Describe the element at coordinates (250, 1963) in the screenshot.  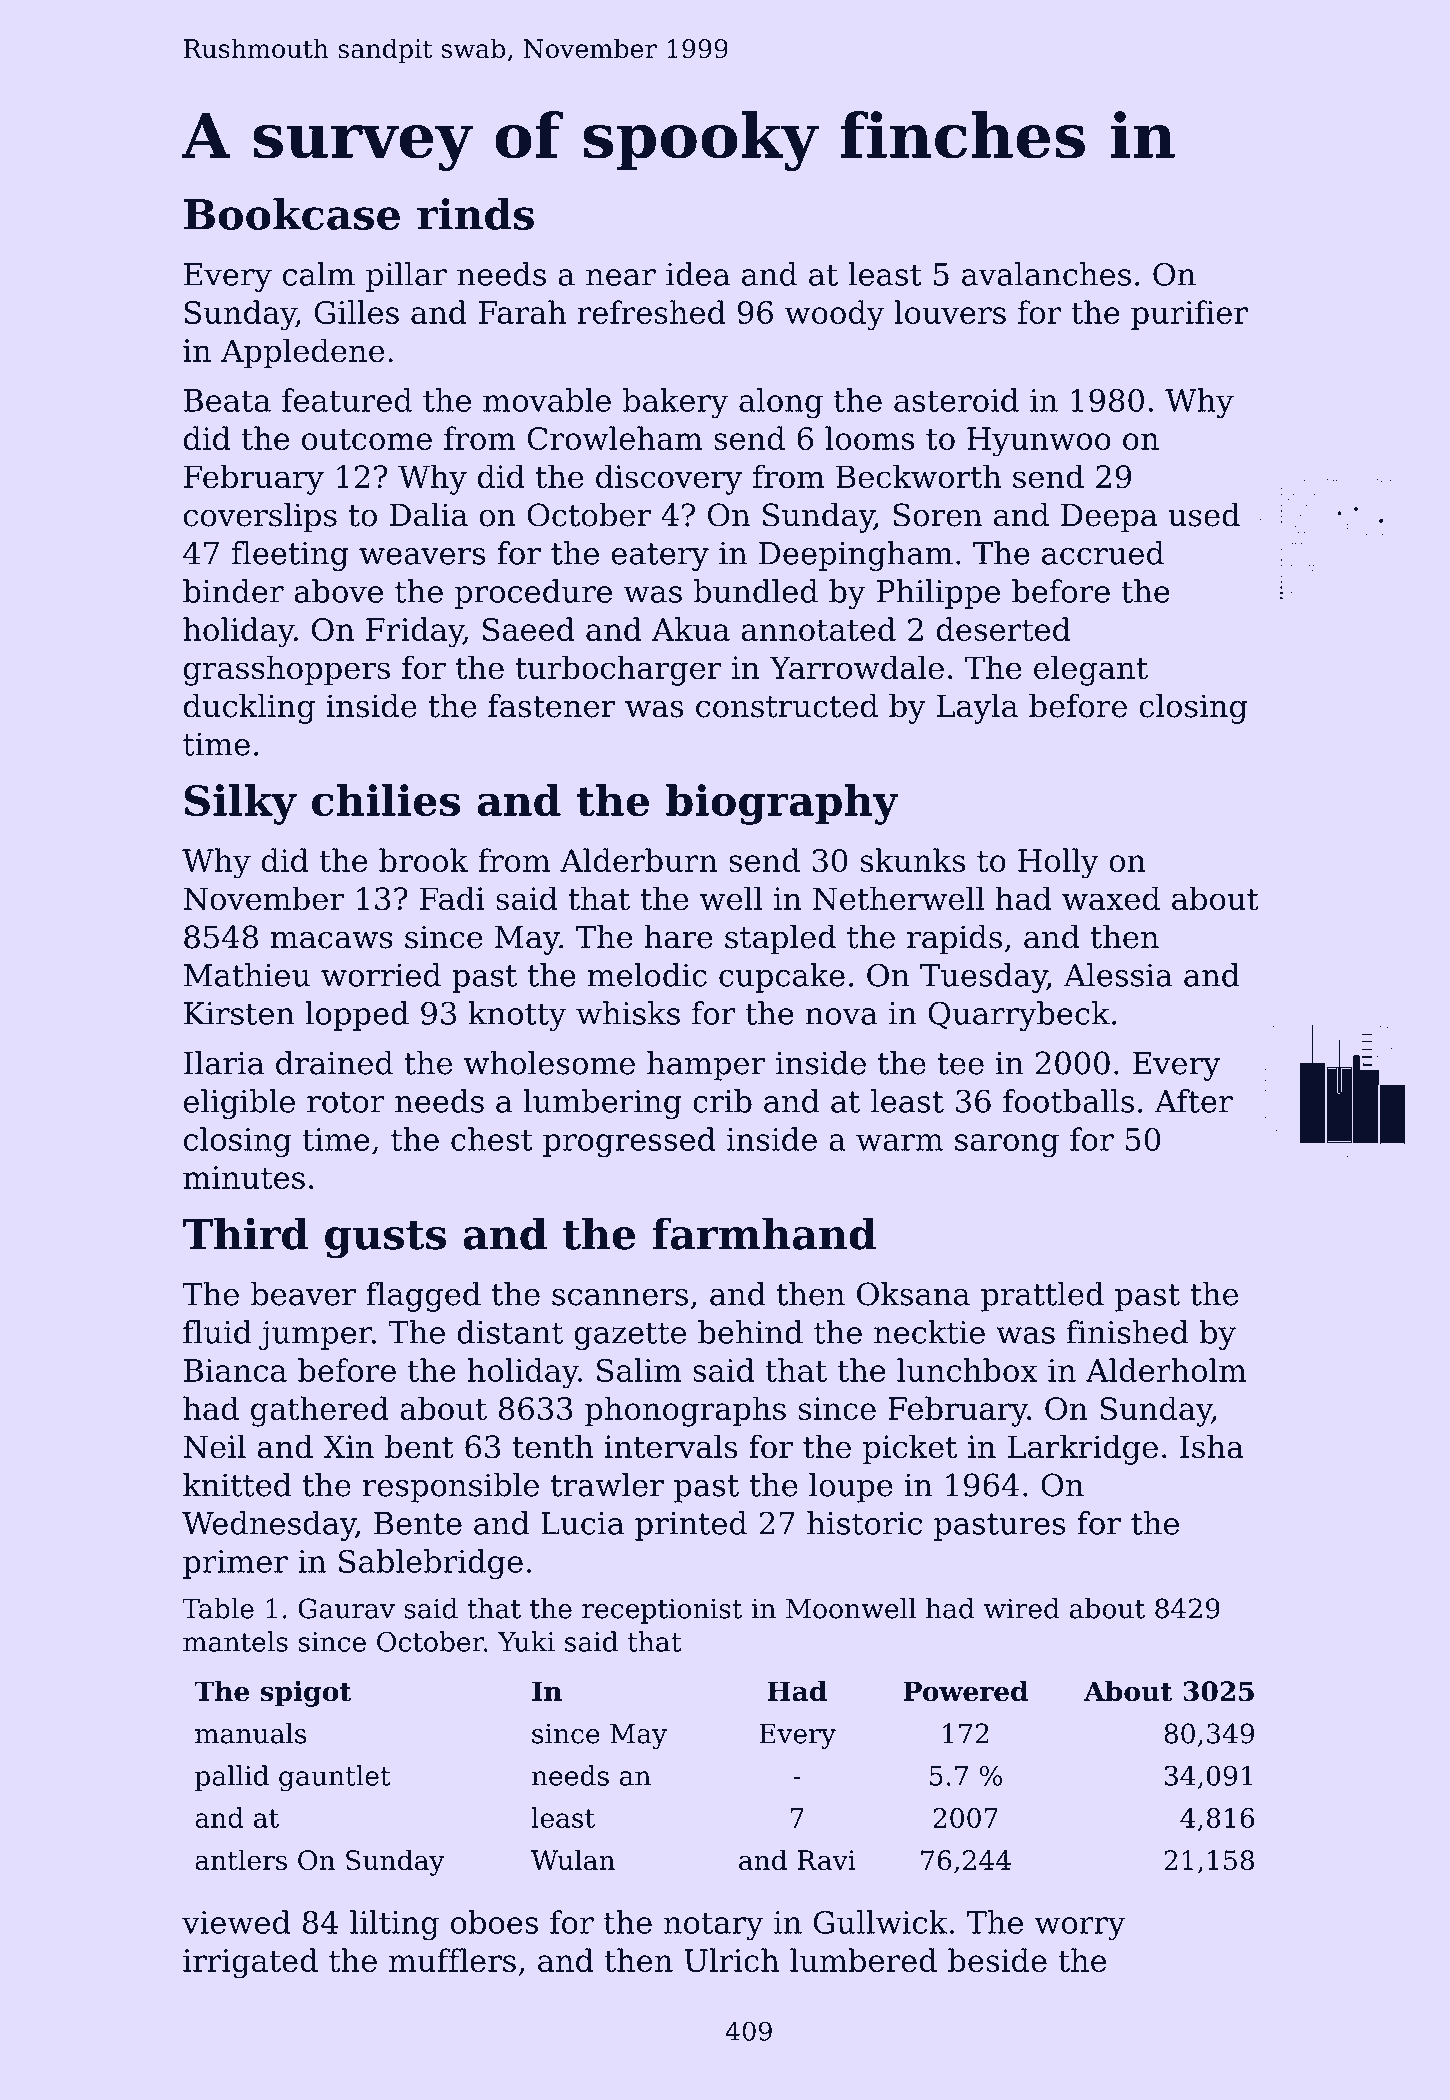
I see `irrigated` at that location.
